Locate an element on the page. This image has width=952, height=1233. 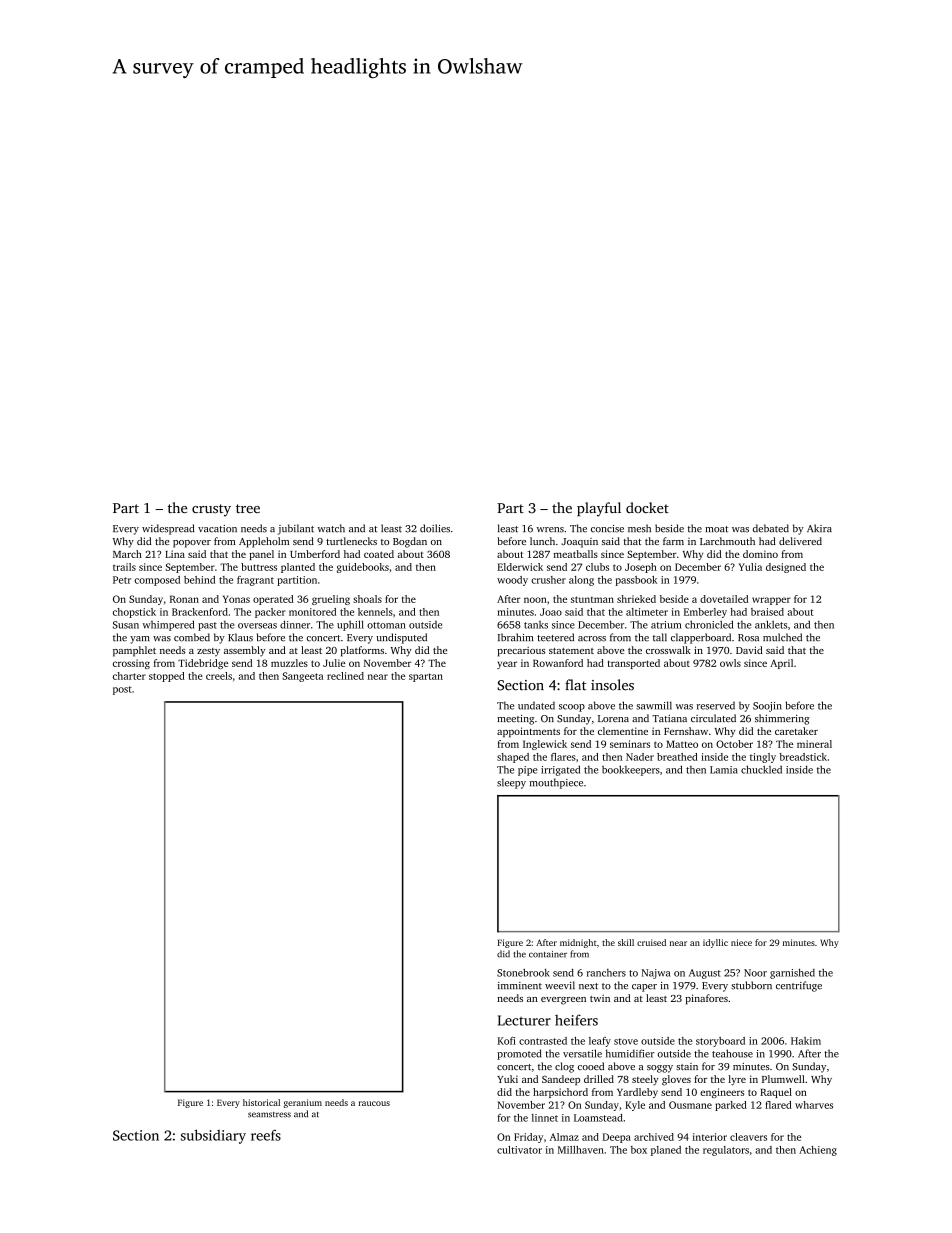
crusty is located at coordinates (211, 510).
